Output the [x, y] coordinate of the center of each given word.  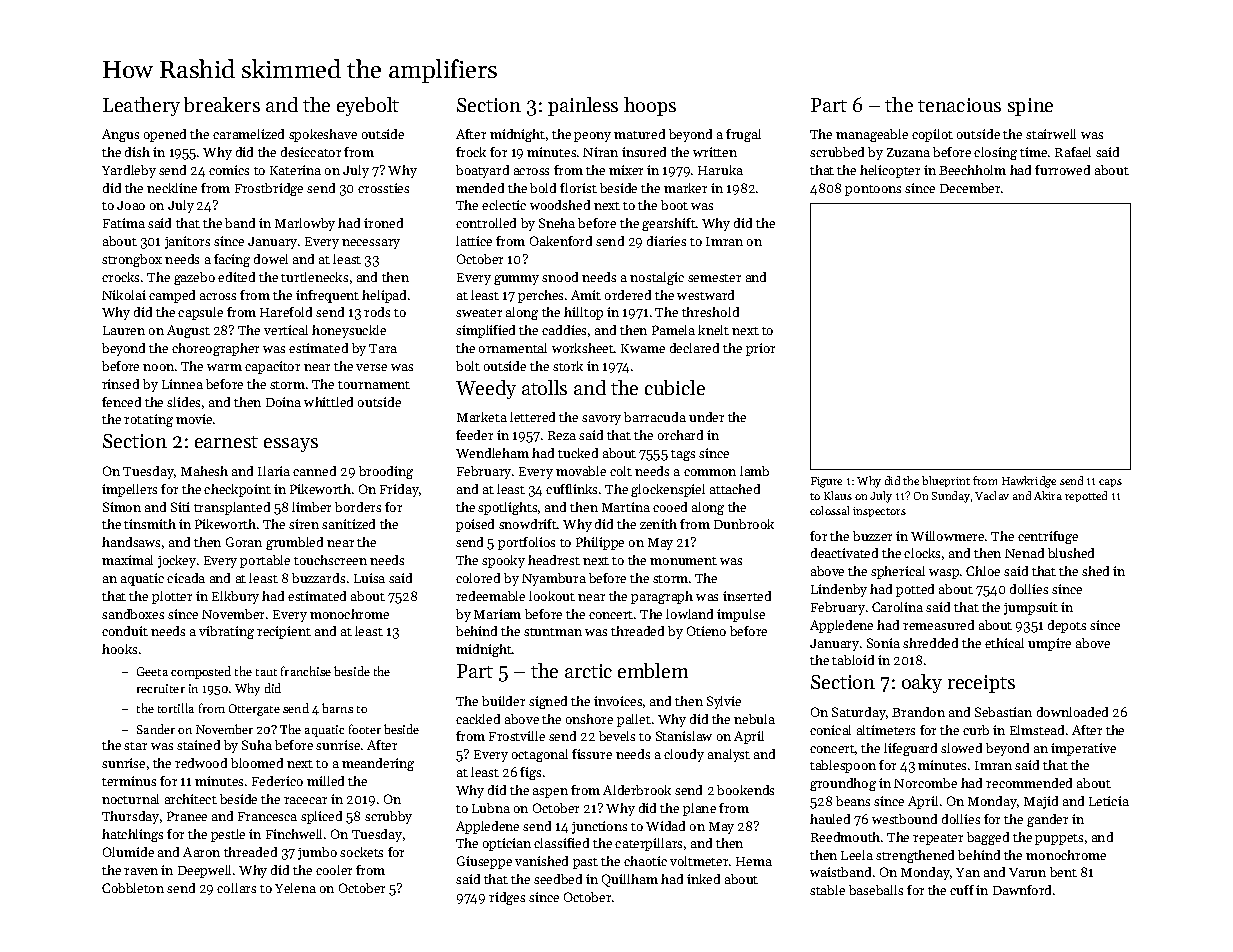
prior [760, 349]
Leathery [141, 106]
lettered [532, 417]
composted [201, 672]
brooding [386, 472]
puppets [1059, 839]
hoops [650, 106]
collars [236, 888]
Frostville [517, 736]
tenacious [959, 105]
